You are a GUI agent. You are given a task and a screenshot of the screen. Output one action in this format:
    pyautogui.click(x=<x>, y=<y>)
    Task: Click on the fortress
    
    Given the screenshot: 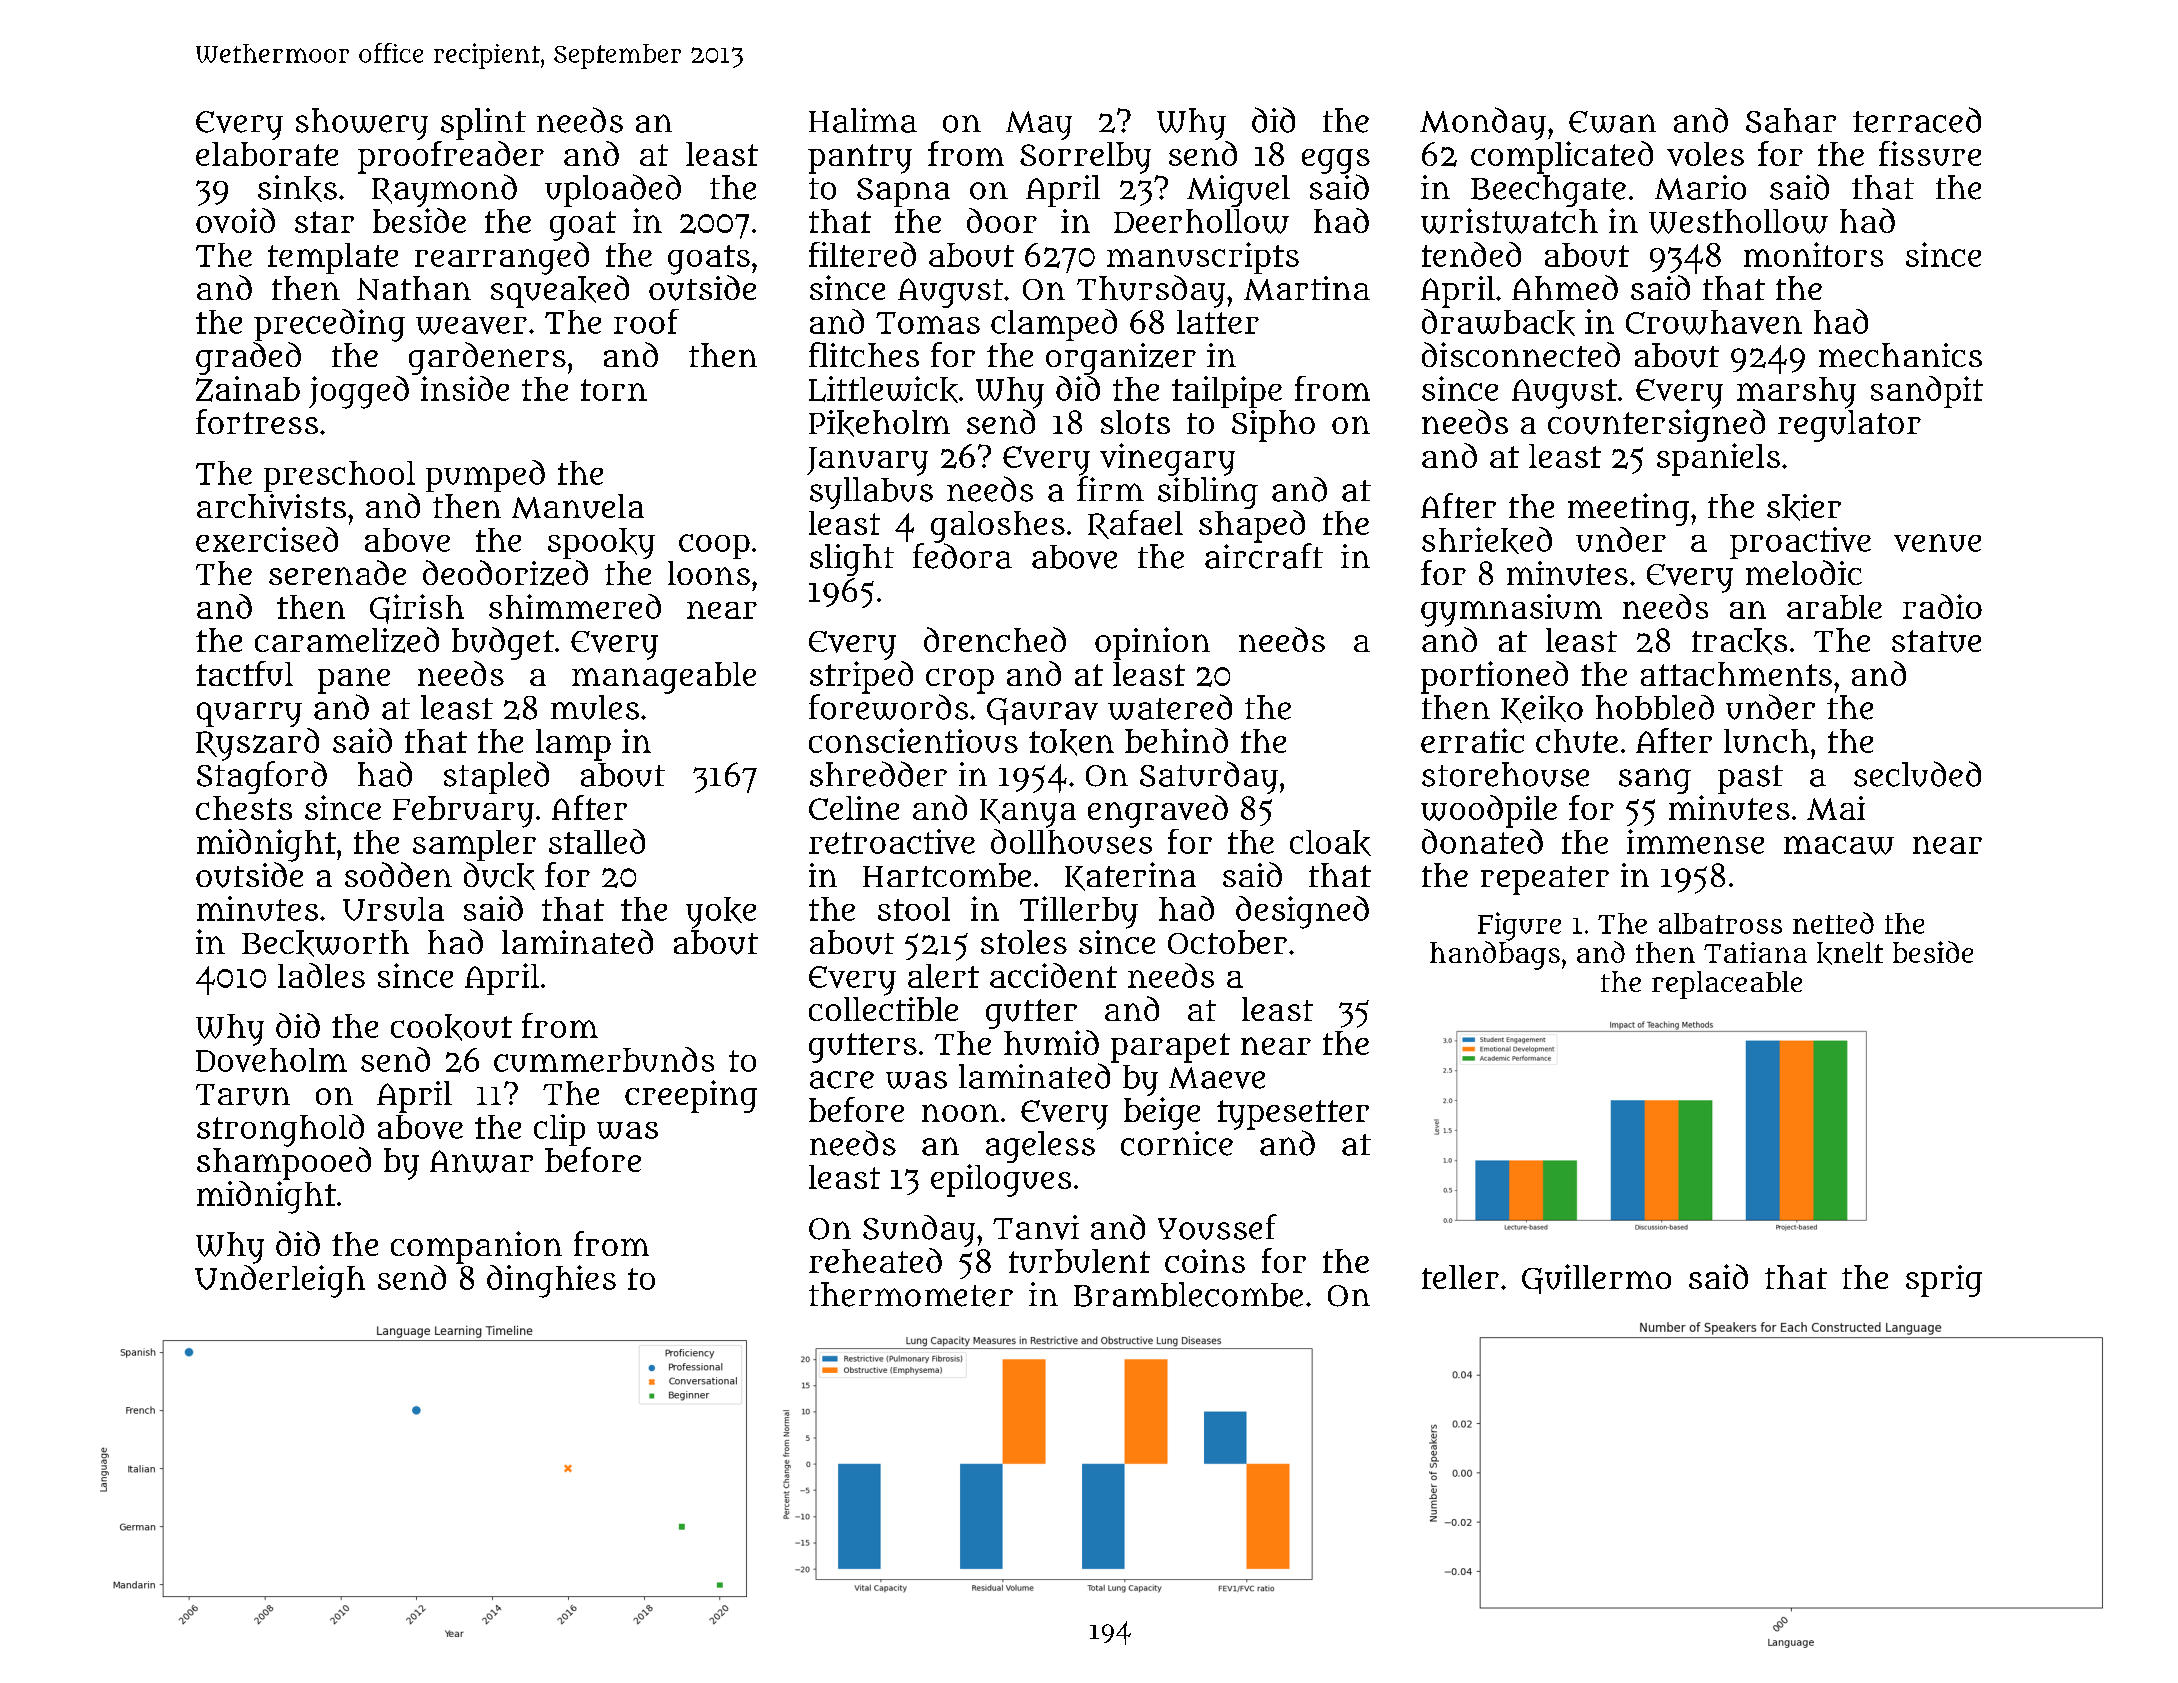 What is the action you would take?
    pyautogui.click(x=257, y=421)
